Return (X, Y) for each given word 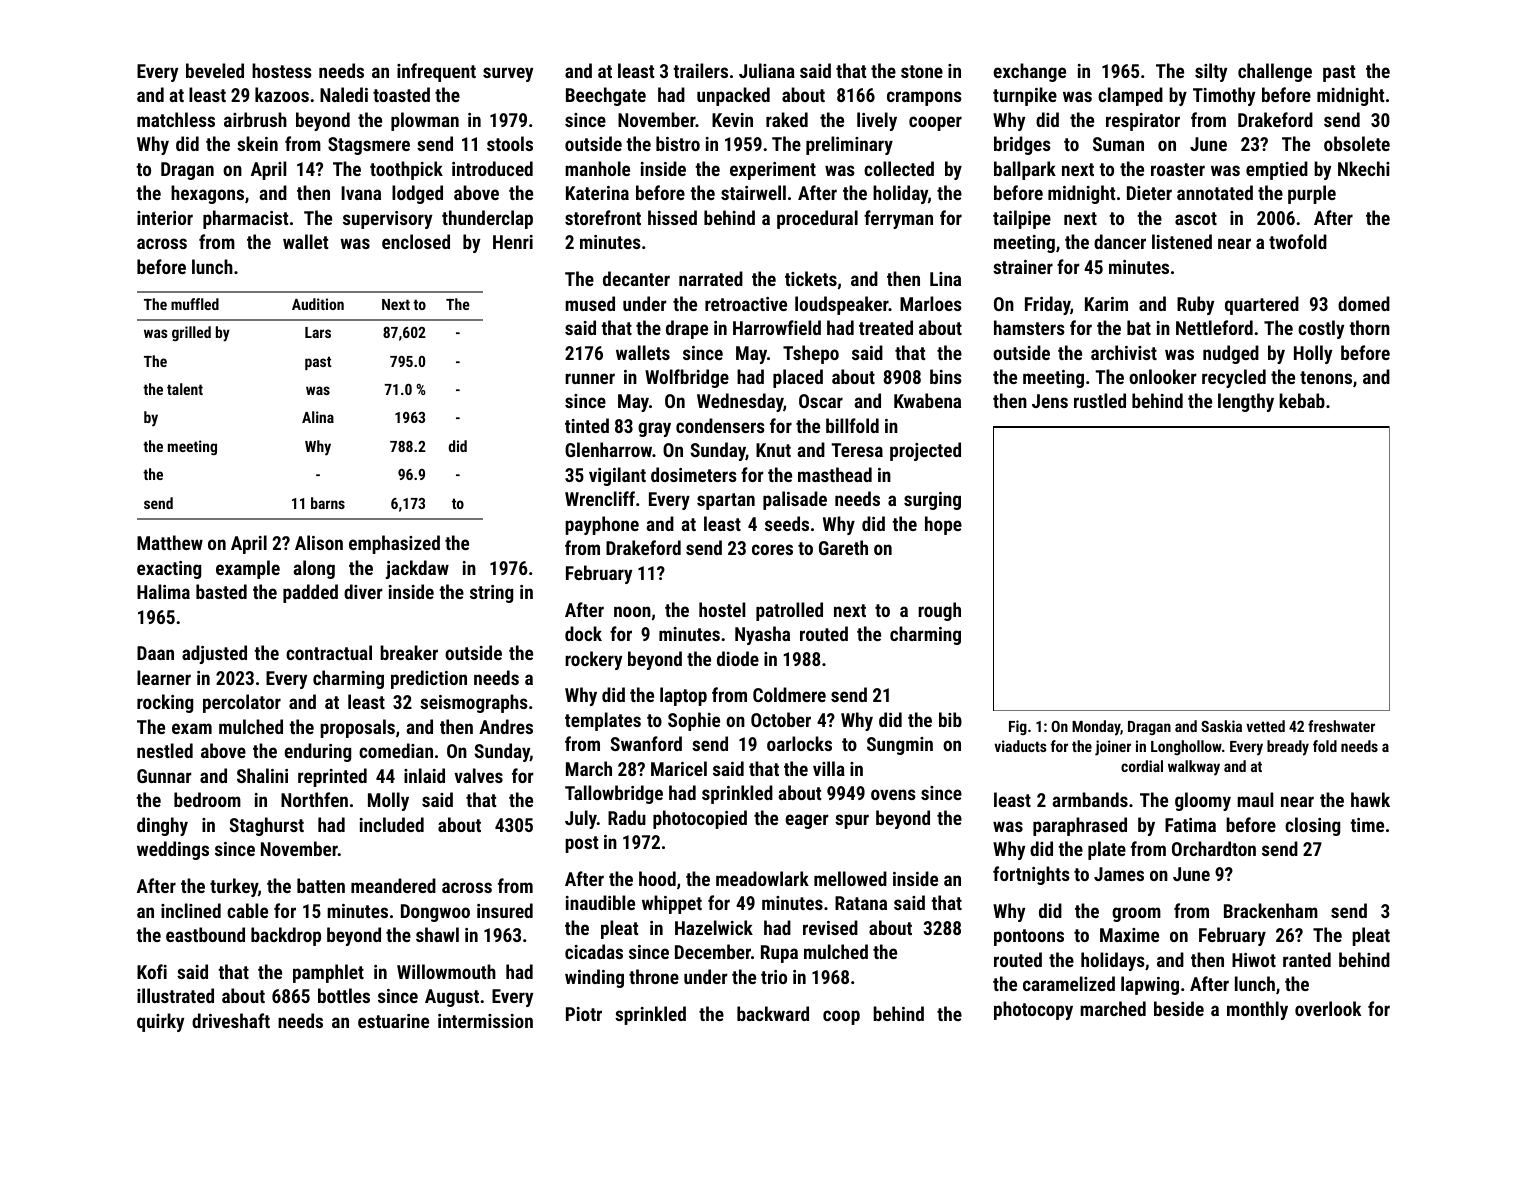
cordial (1142, 766)
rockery (593, 660)
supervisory (387, 220)
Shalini (262, 775)
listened (1182, 241)
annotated (1215, 192)
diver (363, 591)
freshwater (1341, 726)
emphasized (394, 544)
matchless (176, 119)
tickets (811, 278)
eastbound (205, 934)
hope (943, 525)
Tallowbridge (614, 794)
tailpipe (1022, 219)
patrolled (789, 611)
